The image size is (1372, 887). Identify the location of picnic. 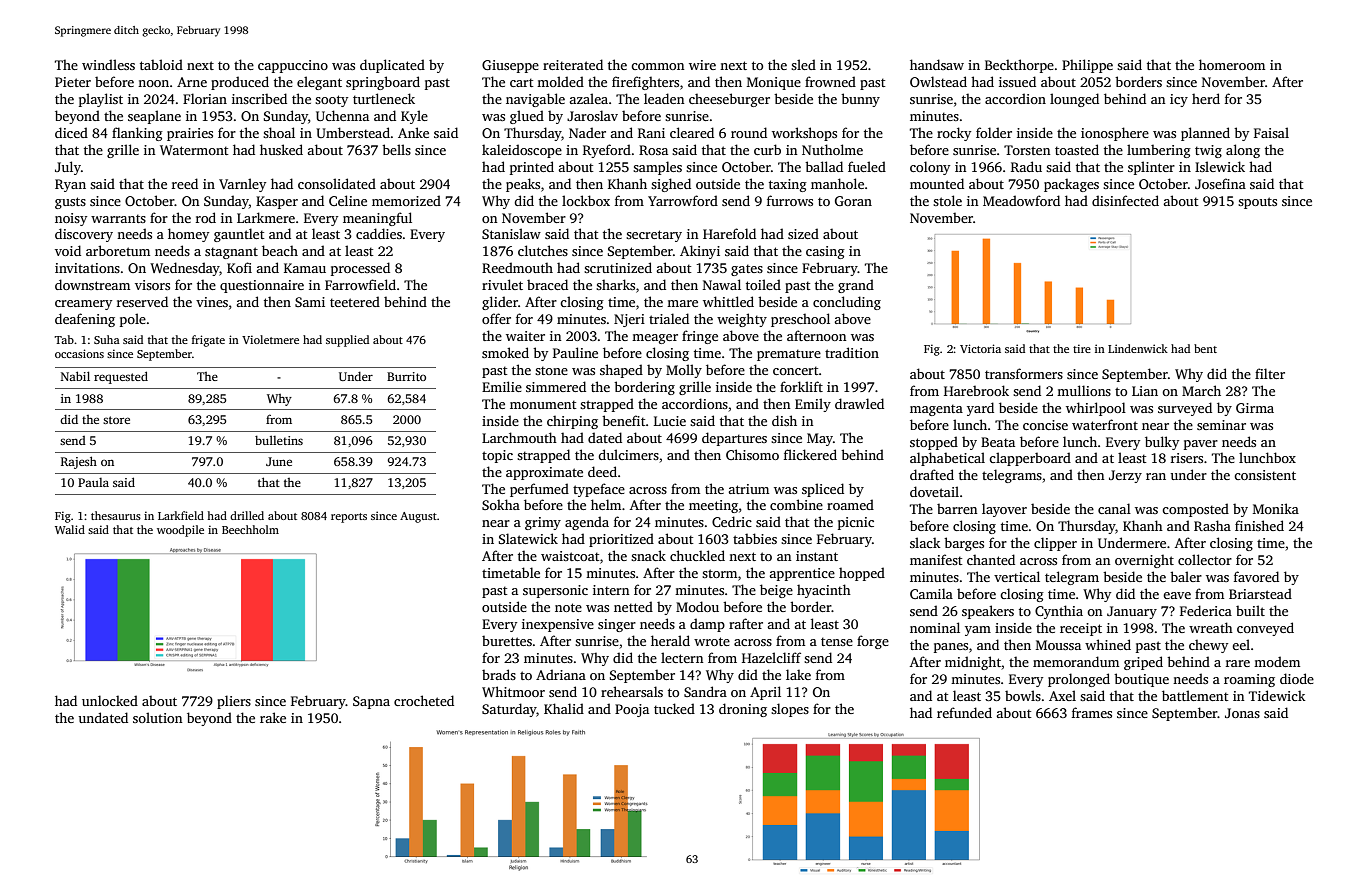
(856, 523).
